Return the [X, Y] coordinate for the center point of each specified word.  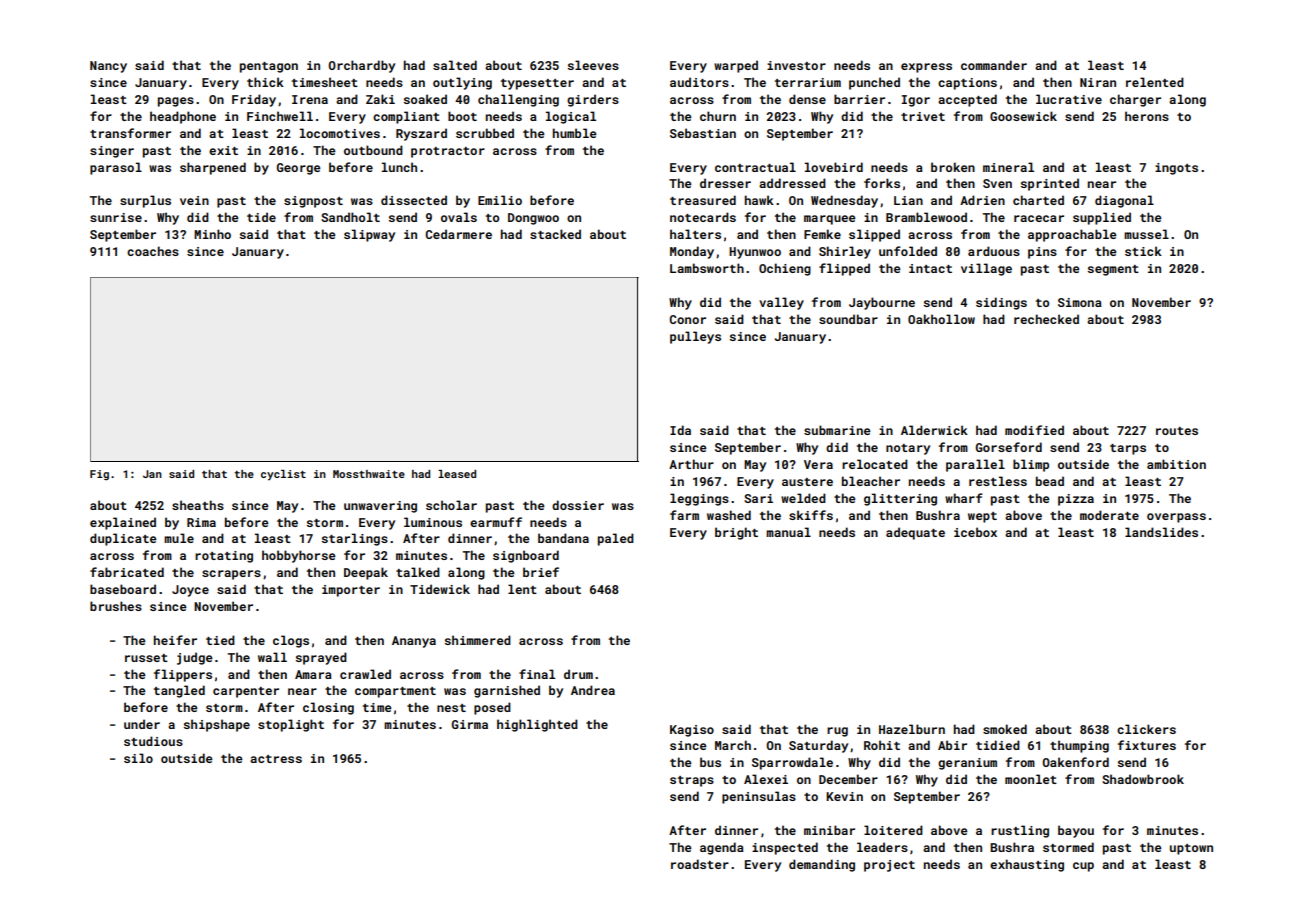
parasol [116, 168]
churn [718, 116]
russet [146, 658]
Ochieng [785, 269]
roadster [700, 864]
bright [736, 533]
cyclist [283, 475]
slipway [369, 235]
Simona [1080, 302]
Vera [818, 464]
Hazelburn [912, 729]
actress [276, 759]
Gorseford [1009, 447]
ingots [1176, 169]
